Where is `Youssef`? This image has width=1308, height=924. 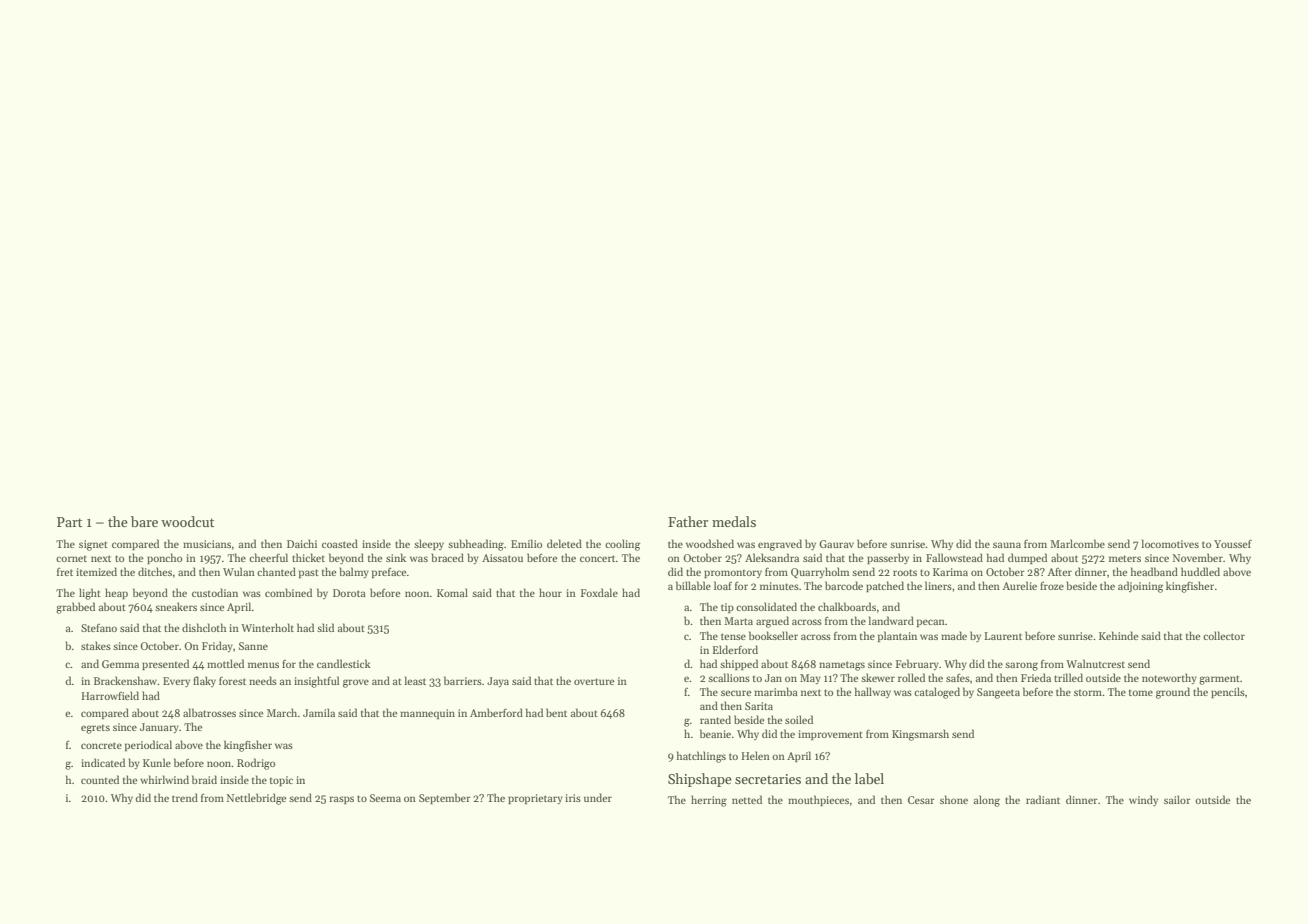
Youssef is located at coordinates (1233, 543).
